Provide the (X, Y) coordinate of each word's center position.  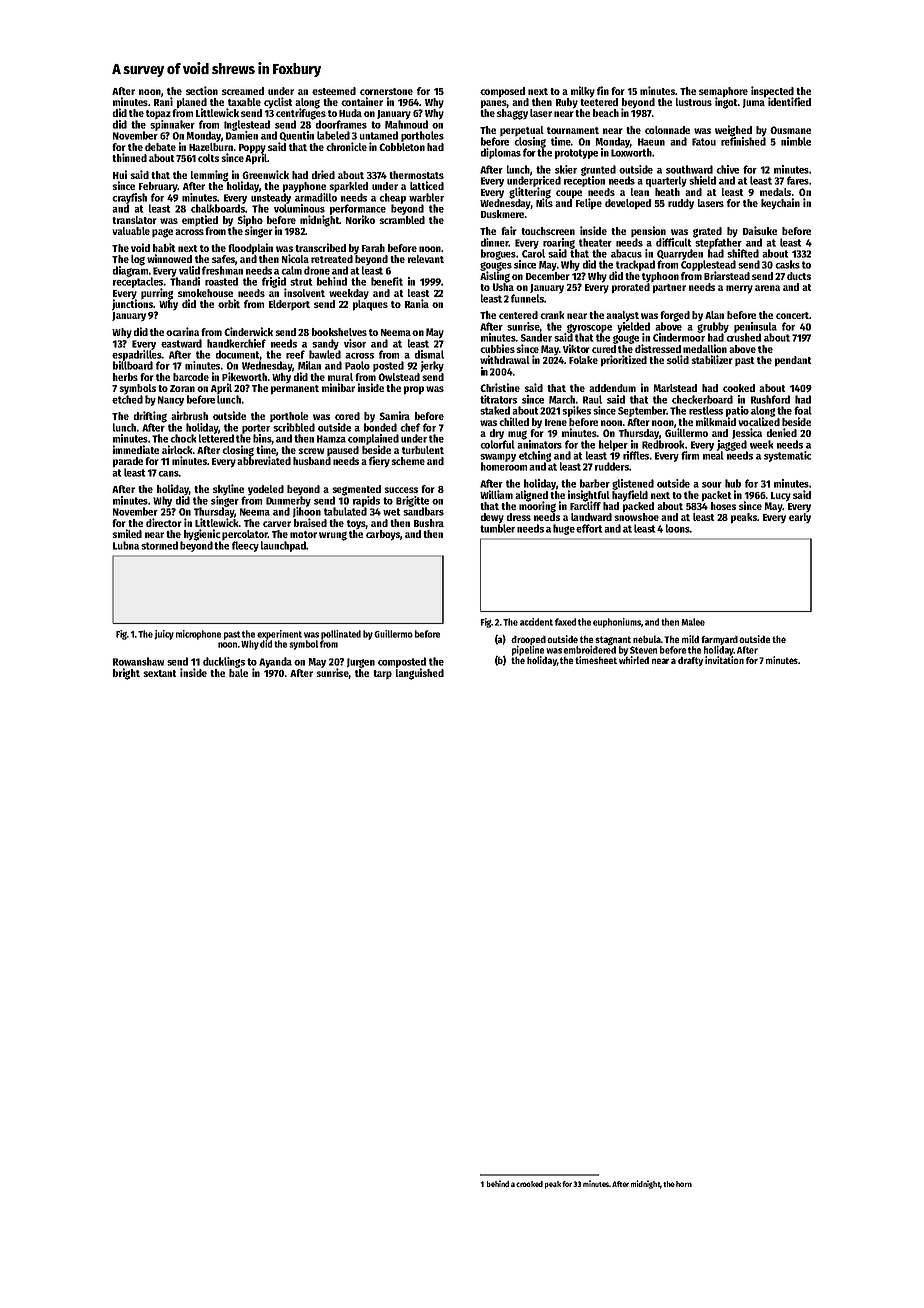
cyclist (278, 103)
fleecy (245, 546)
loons (678, 528)
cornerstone (386, 91)
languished (420, 674)
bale (238, 673)
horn (684, 1184)
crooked (529, 1184)
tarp (382, 674)
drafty (691, 661)
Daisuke (760, 230)
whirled (634, 660)
